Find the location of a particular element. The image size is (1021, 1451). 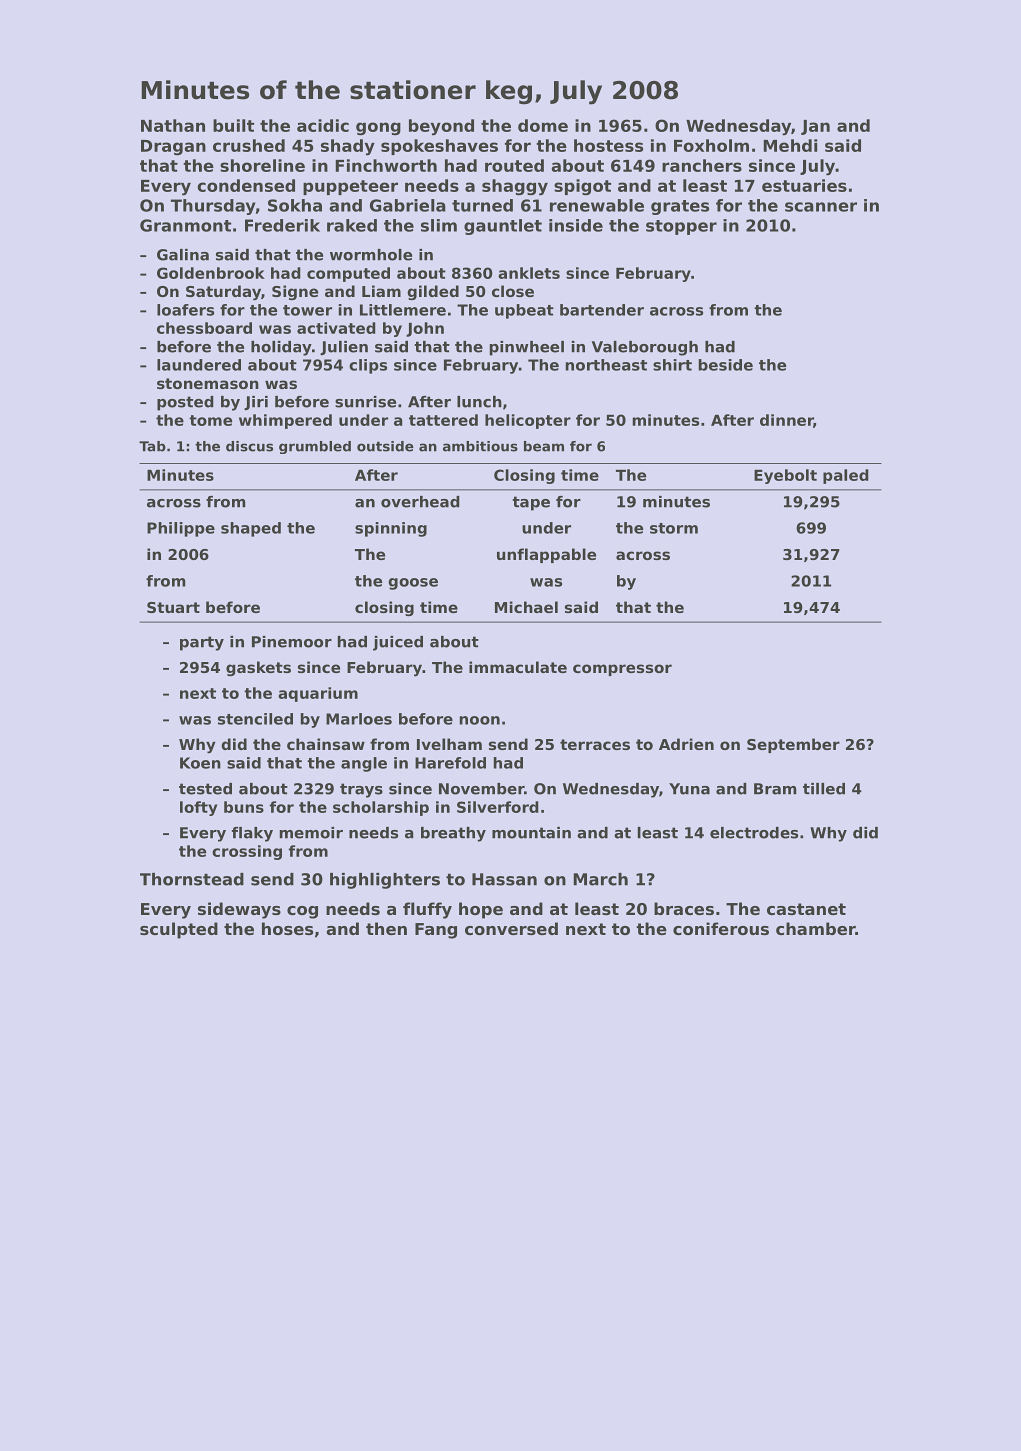

Saturday is located at coordinates (223, 292).
